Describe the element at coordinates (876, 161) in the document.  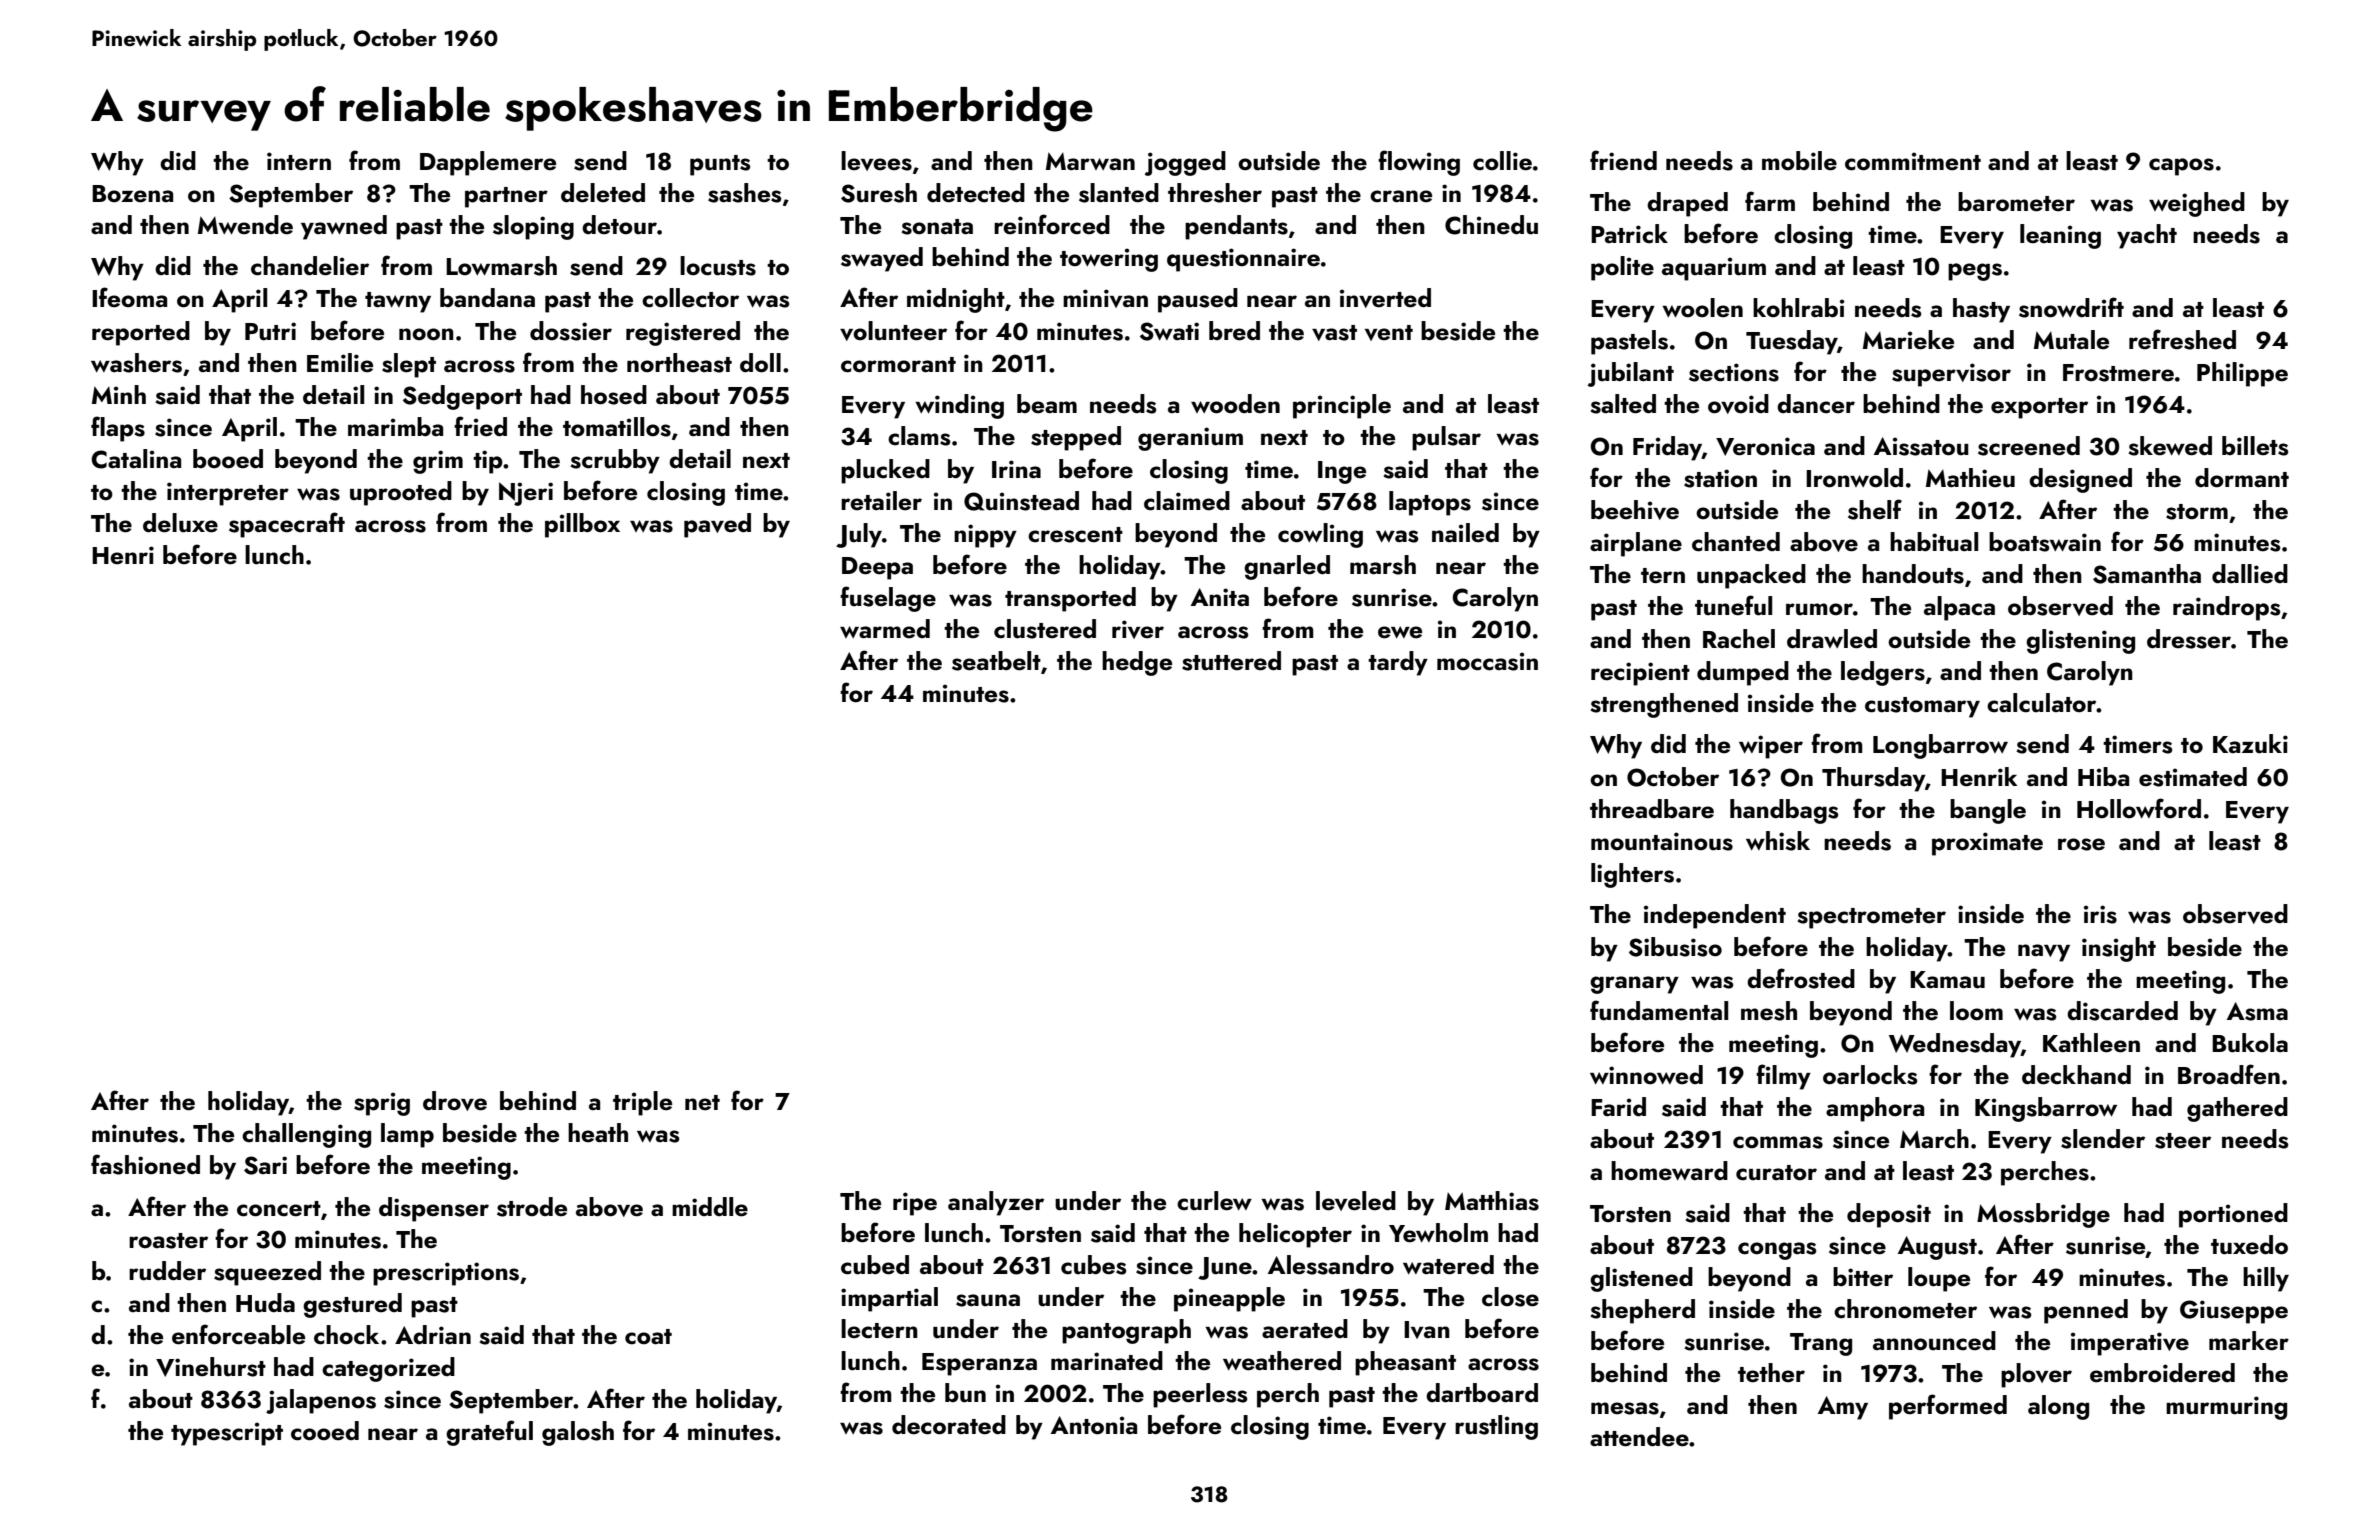
I see `levees` at that location.
